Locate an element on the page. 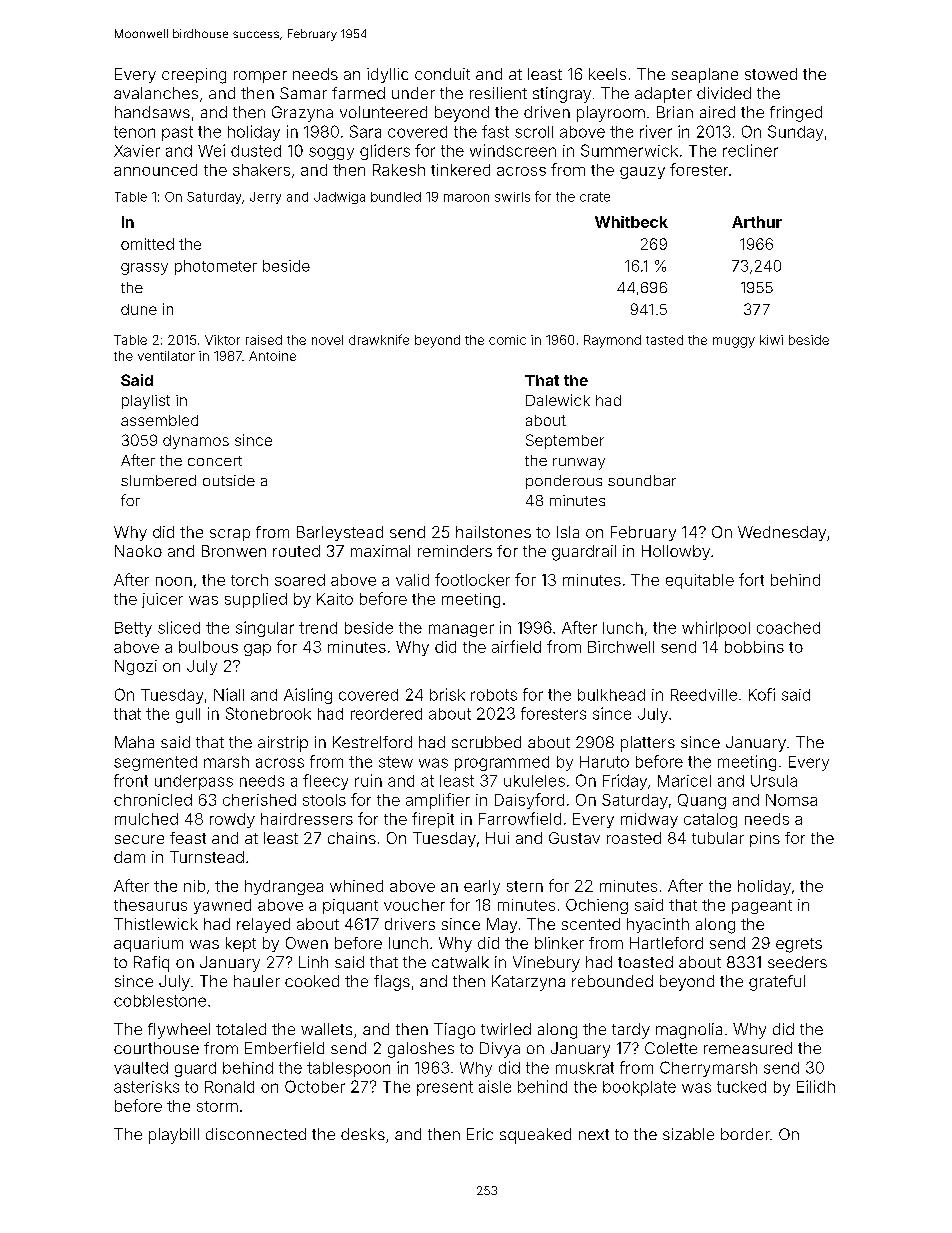 The image size is (952, 1233). torch is located at coordinates (249, 580).
